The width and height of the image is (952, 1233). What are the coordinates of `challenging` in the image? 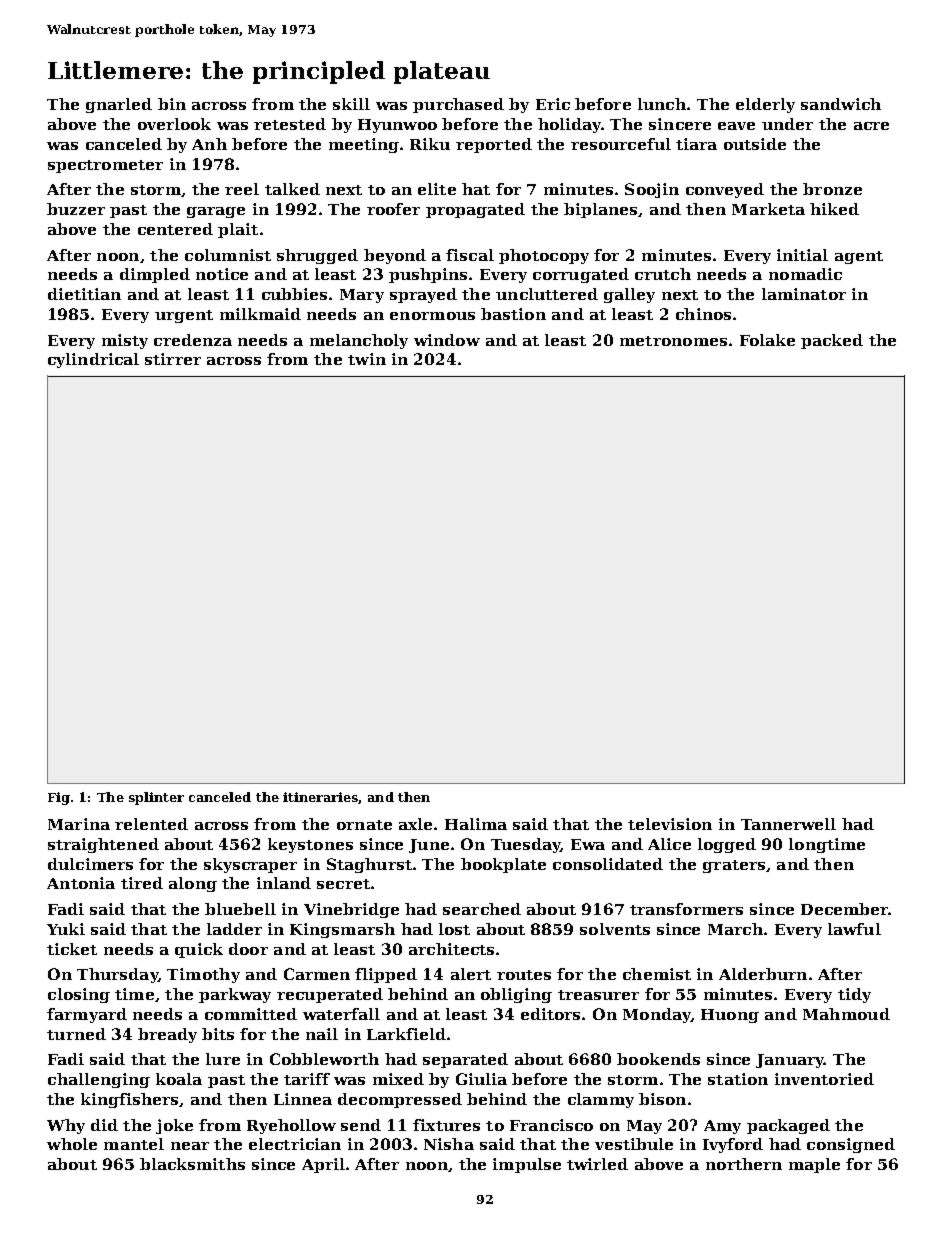 It's located at (99, 1080).
